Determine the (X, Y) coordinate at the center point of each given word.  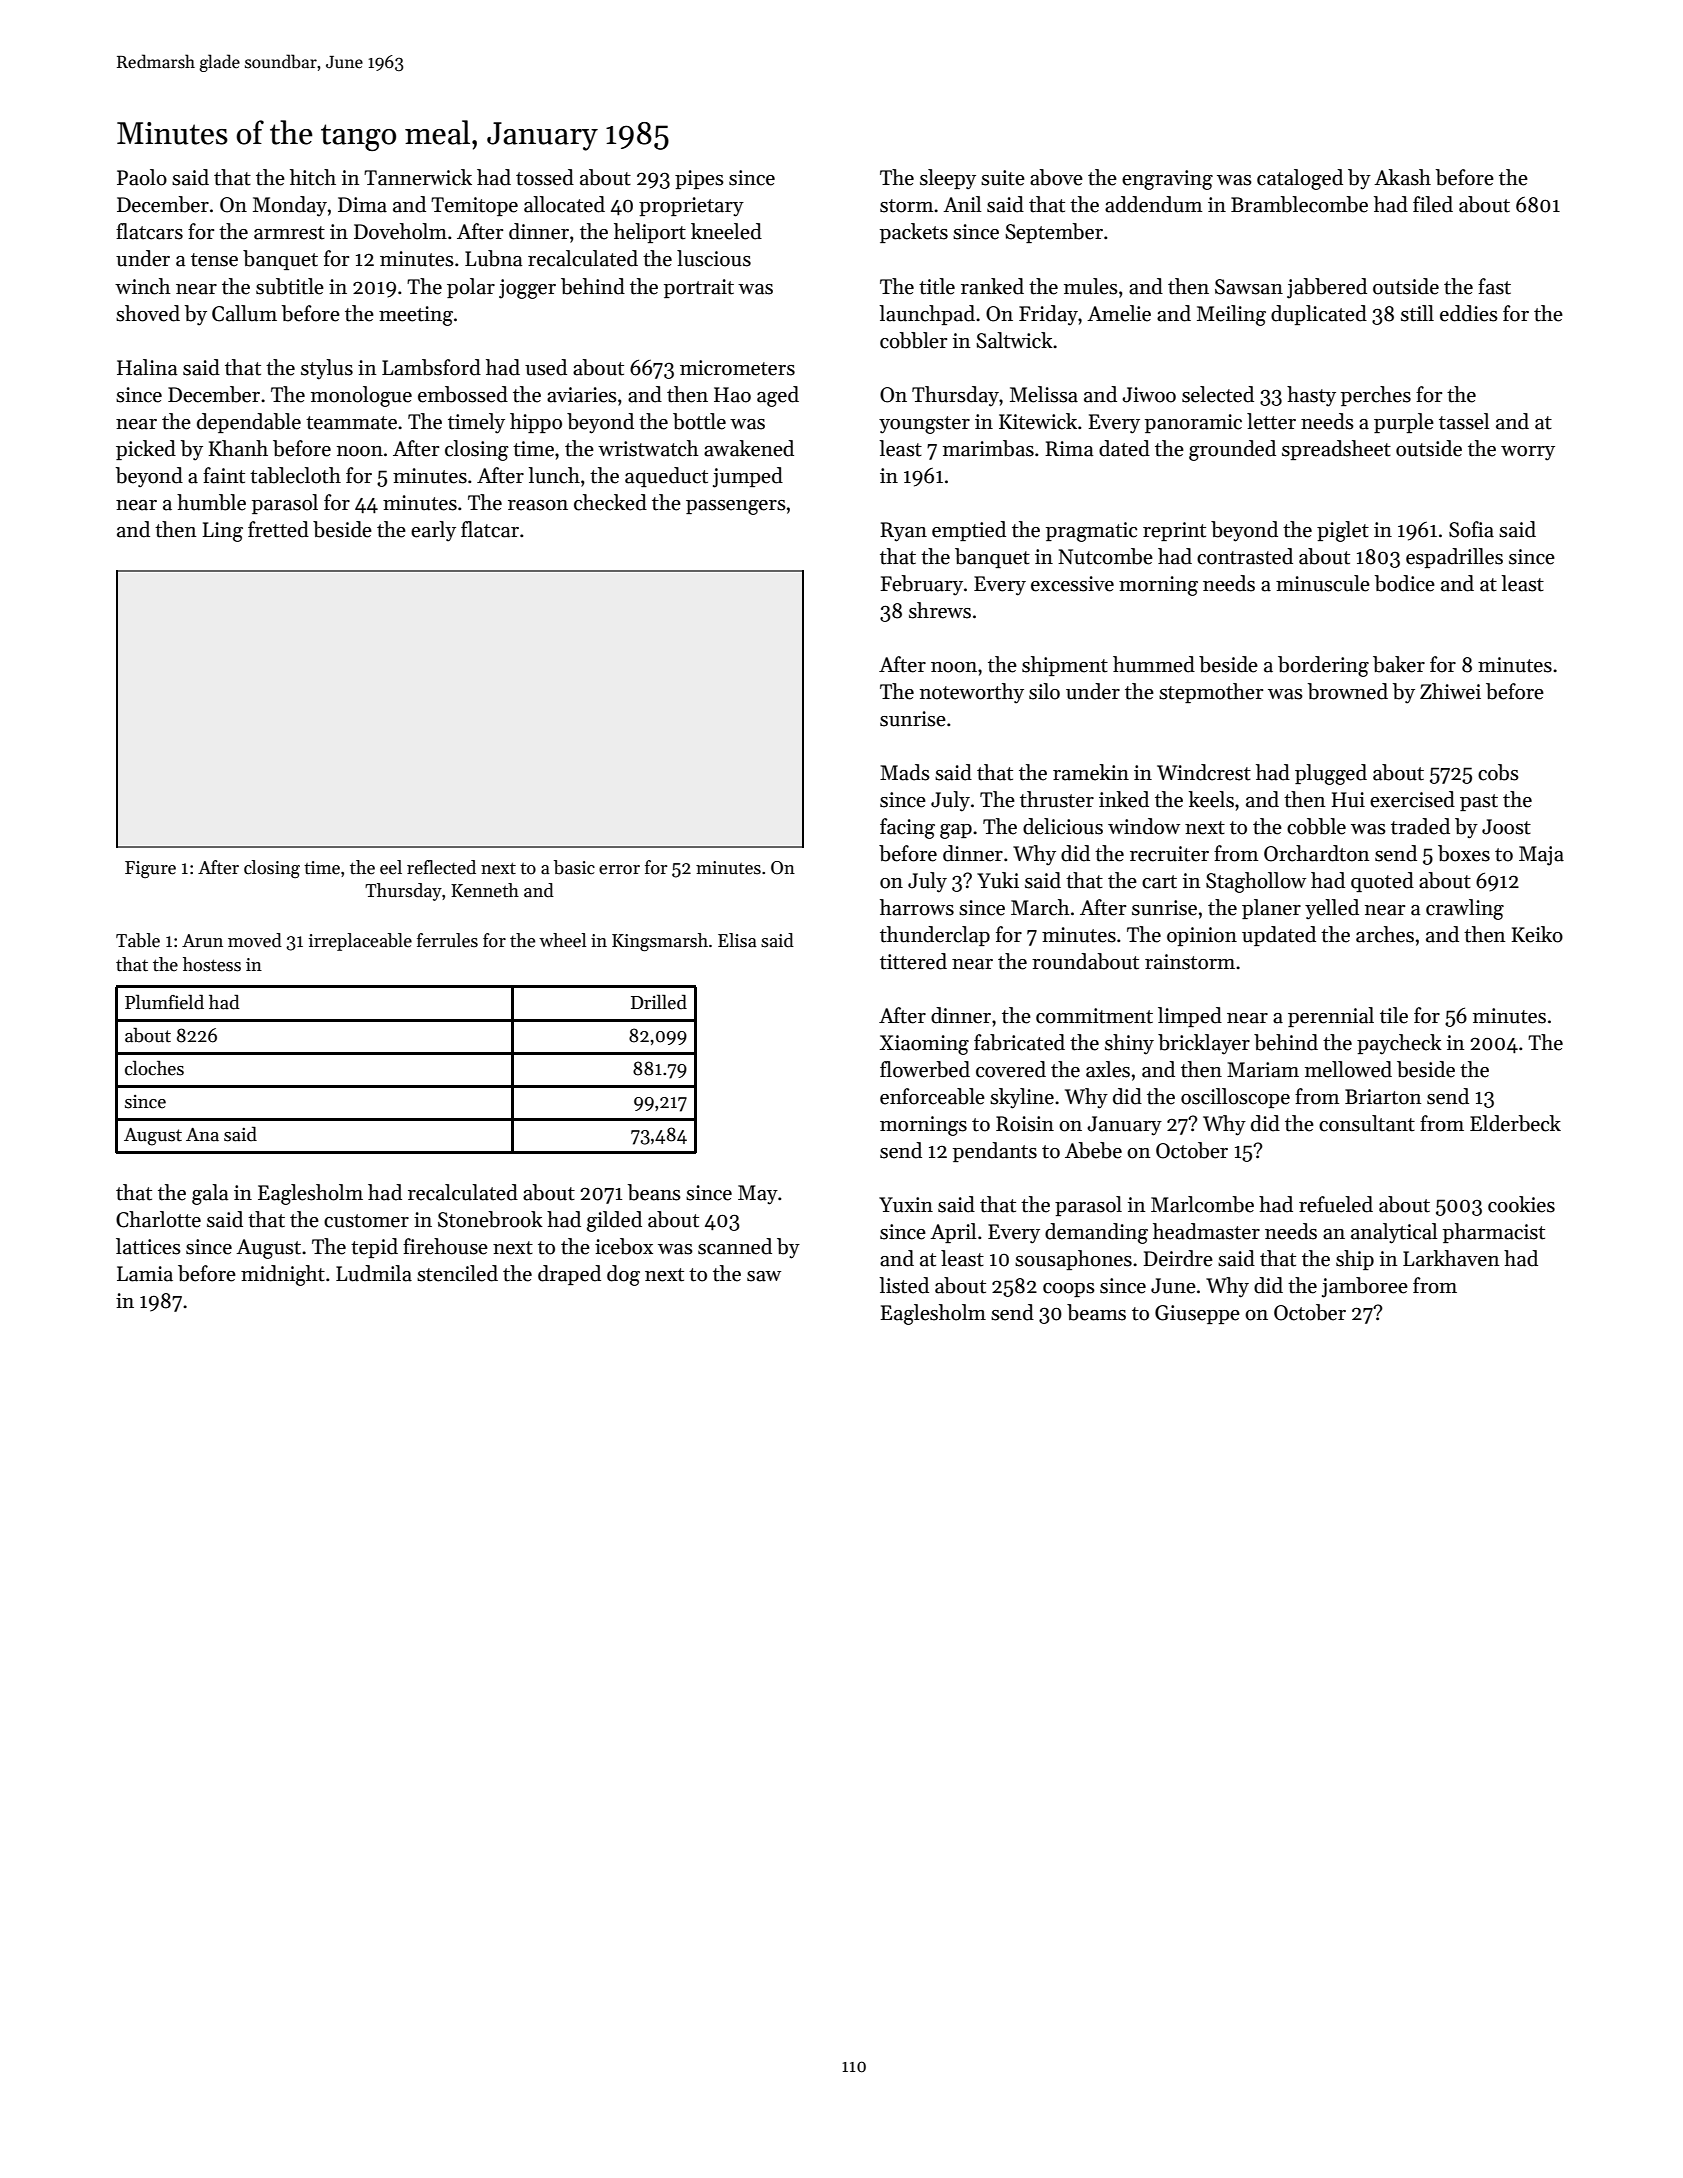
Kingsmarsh (660, 942)
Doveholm (400, 231)
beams (1096, 1312)
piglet (1343, 531)
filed (1433, 204)
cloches (154, 1068)
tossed (545, 177)
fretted (278, 529)
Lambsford (431, 367)
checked (610, 502)
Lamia (145, 1274)
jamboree (1365, 1287)
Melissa (1044, 394)
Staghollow (1256, 882)
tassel (1464, 421)
